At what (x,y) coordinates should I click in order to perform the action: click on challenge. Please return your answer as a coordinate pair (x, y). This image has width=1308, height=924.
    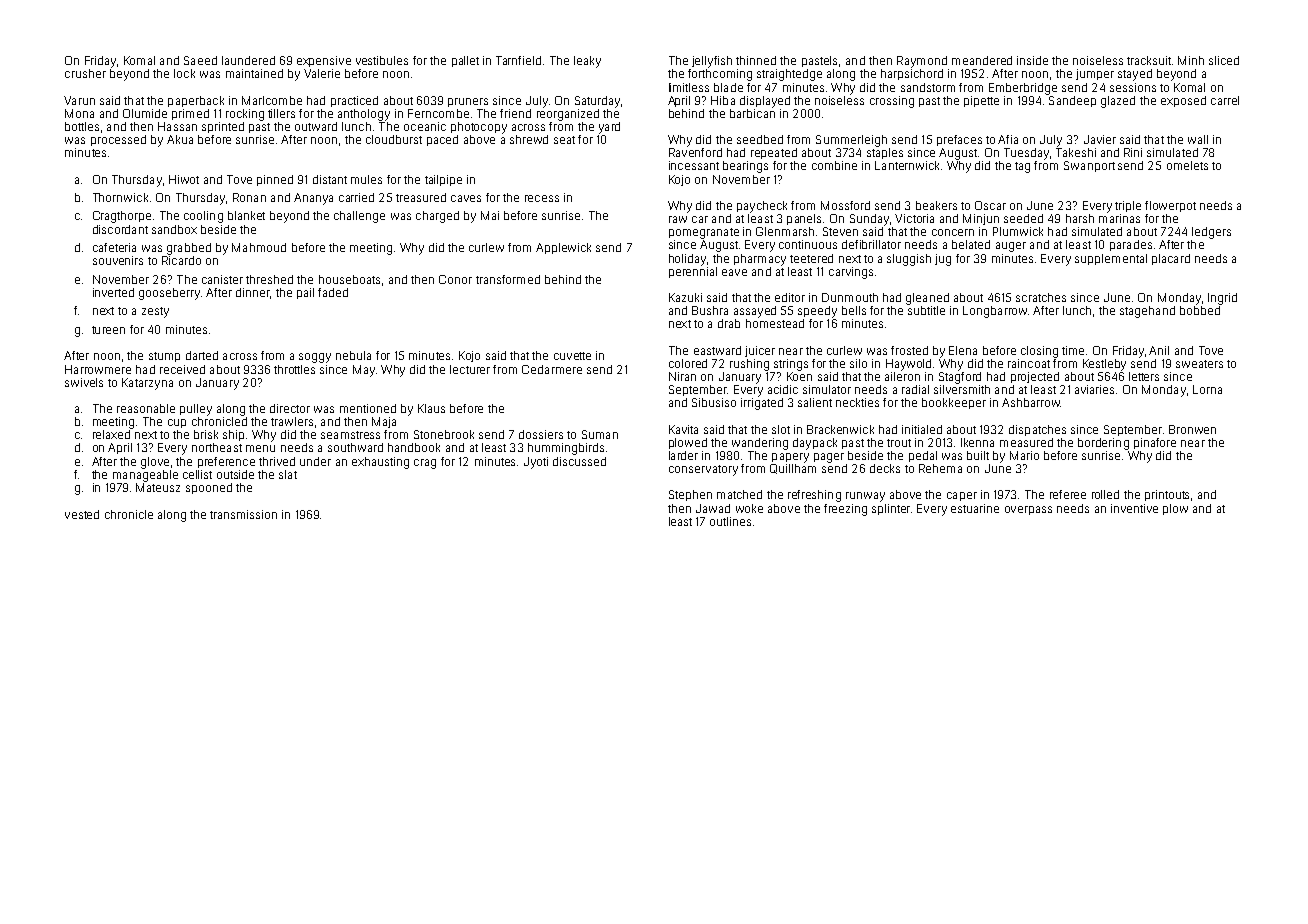
    Looking at the image, I should click on (359, 217).
